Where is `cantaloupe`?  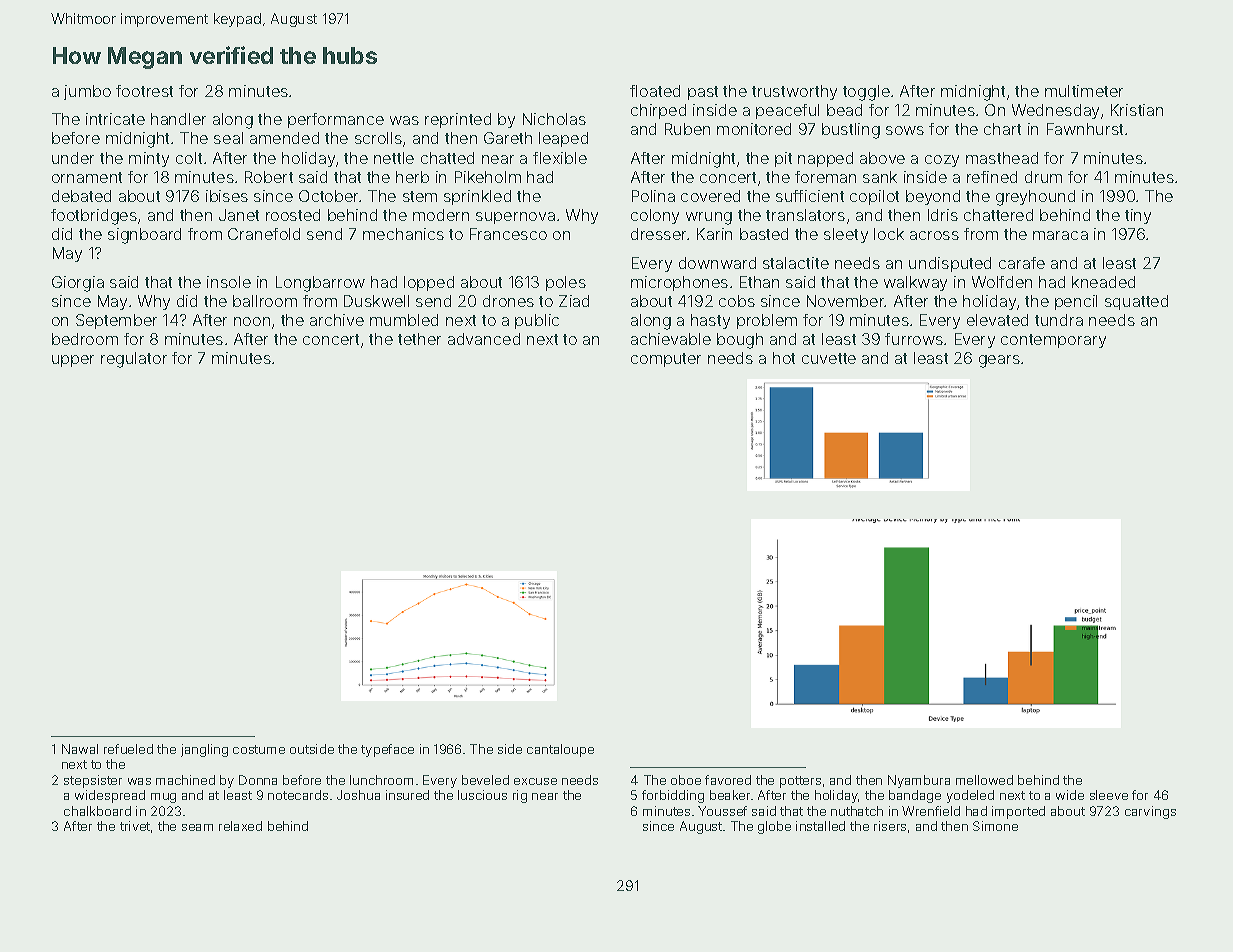 cantaloupe is located at coordinates (560, 750).
